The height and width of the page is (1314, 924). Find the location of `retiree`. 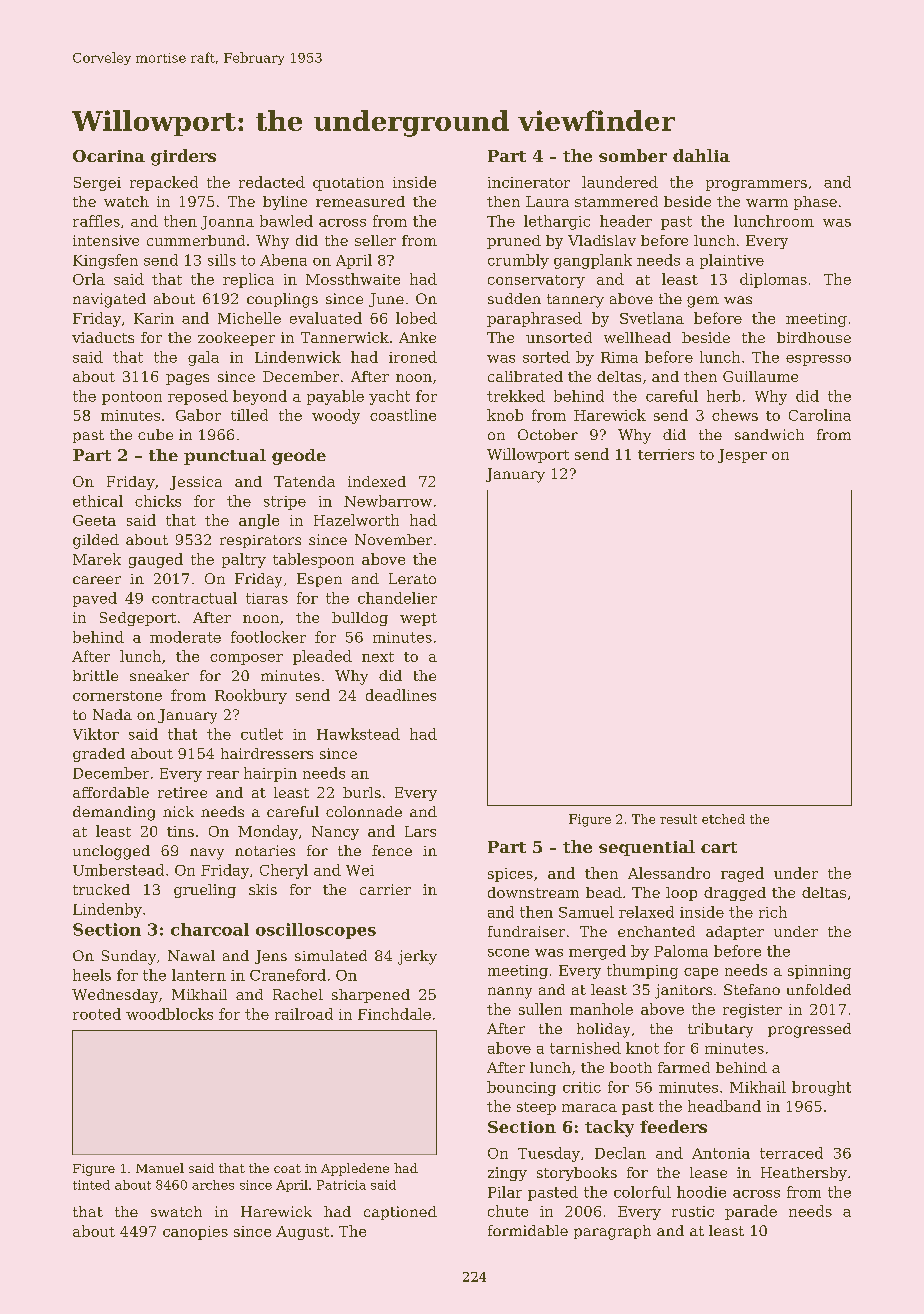

retiree is located at coordinates (182, 792).
